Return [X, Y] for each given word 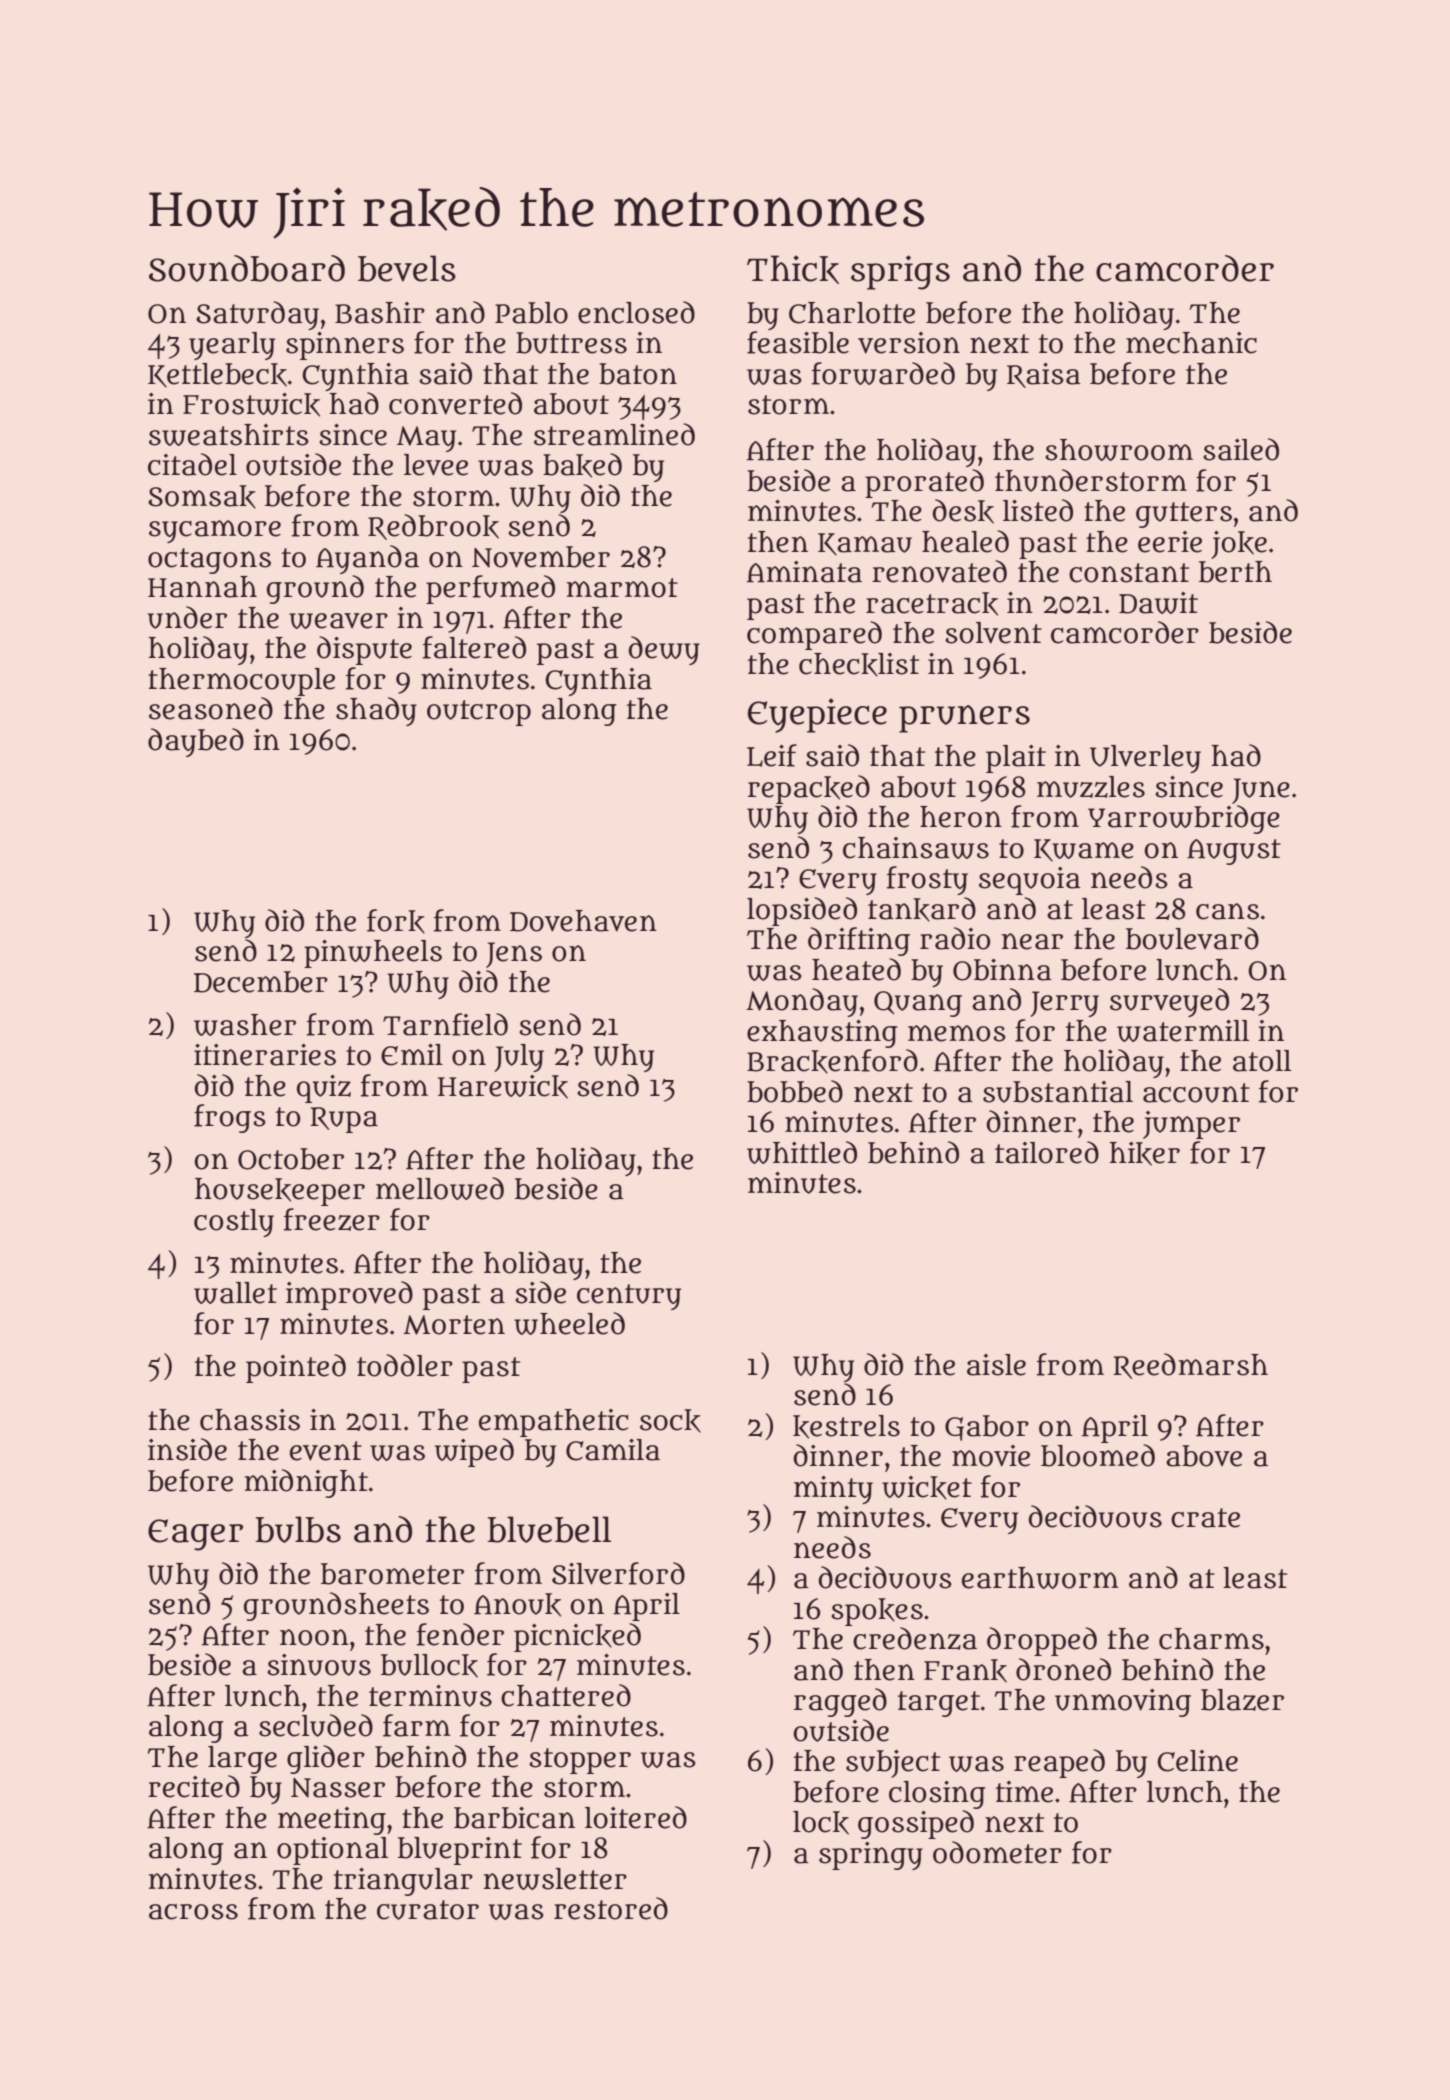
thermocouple [241, 682]
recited [194, 1786]
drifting [859, 941]
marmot [622, 588]
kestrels [846, 1427]
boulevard [1192, 938]
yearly [232, 346]
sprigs [900, 272]
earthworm [1040, 1578]
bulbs [298, 1529]
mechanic [1191, 343]
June [1261, 791]
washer [245, 1025]
